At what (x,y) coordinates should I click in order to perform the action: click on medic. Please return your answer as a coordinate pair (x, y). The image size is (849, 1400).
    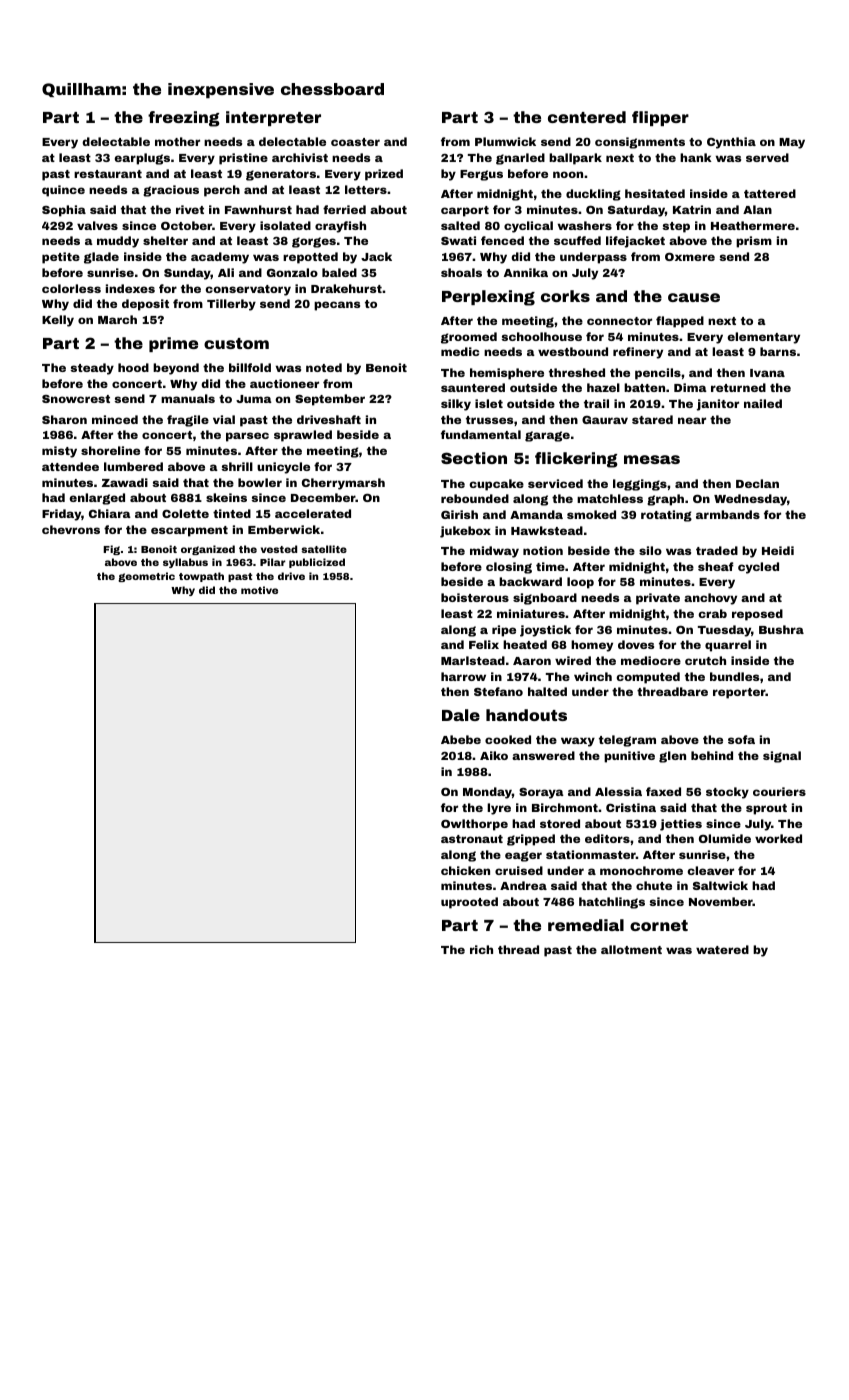
    Looking at the image, I should click on (460, 351).
